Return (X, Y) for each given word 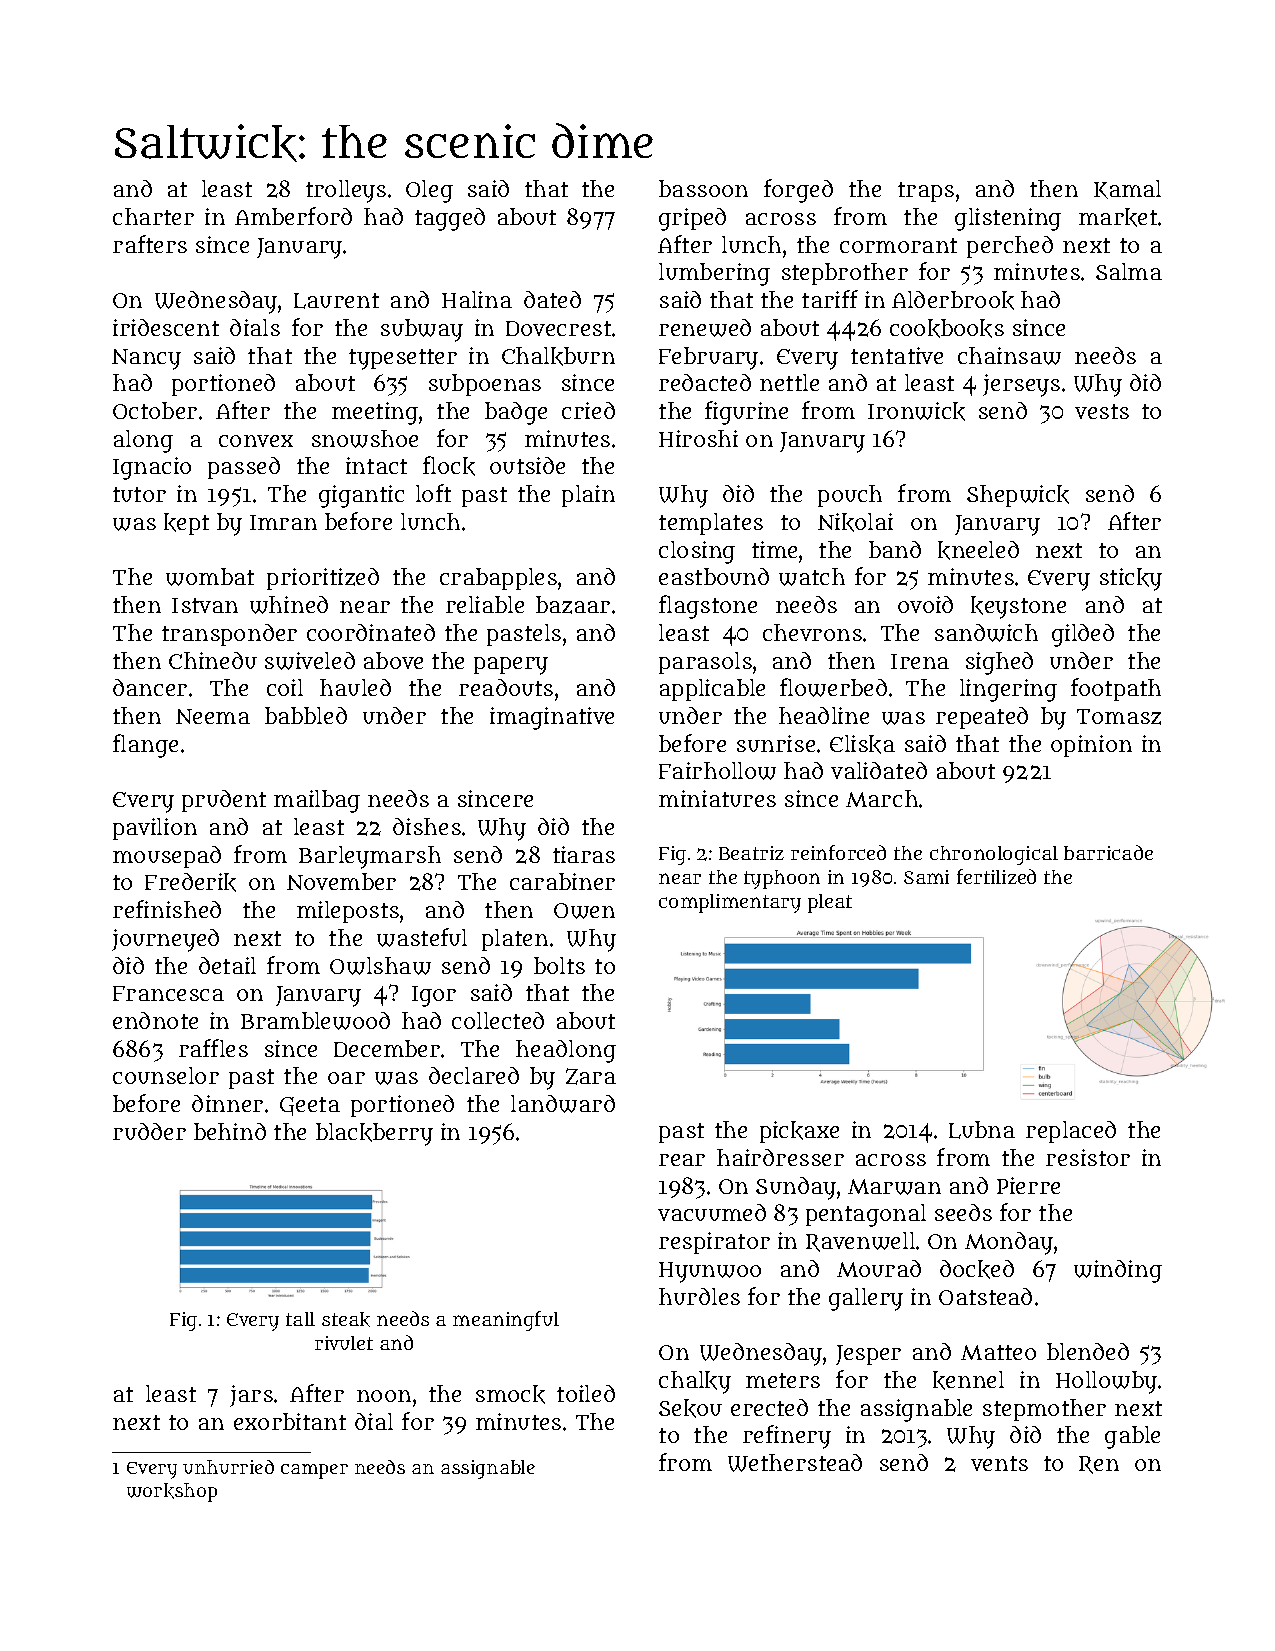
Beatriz (751, 853)
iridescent (166, 327)
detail (227, 965)
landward (563, 1104)
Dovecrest (558, 328)
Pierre (1028, 1185)
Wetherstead (795, 1463)
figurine (746, 413)
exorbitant (290, 1421)
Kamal (1127, 189)
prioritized (323, 579)
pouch (850, 496)
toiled (586, 1393)
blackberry (374, 1134)
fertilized (996, 876)
